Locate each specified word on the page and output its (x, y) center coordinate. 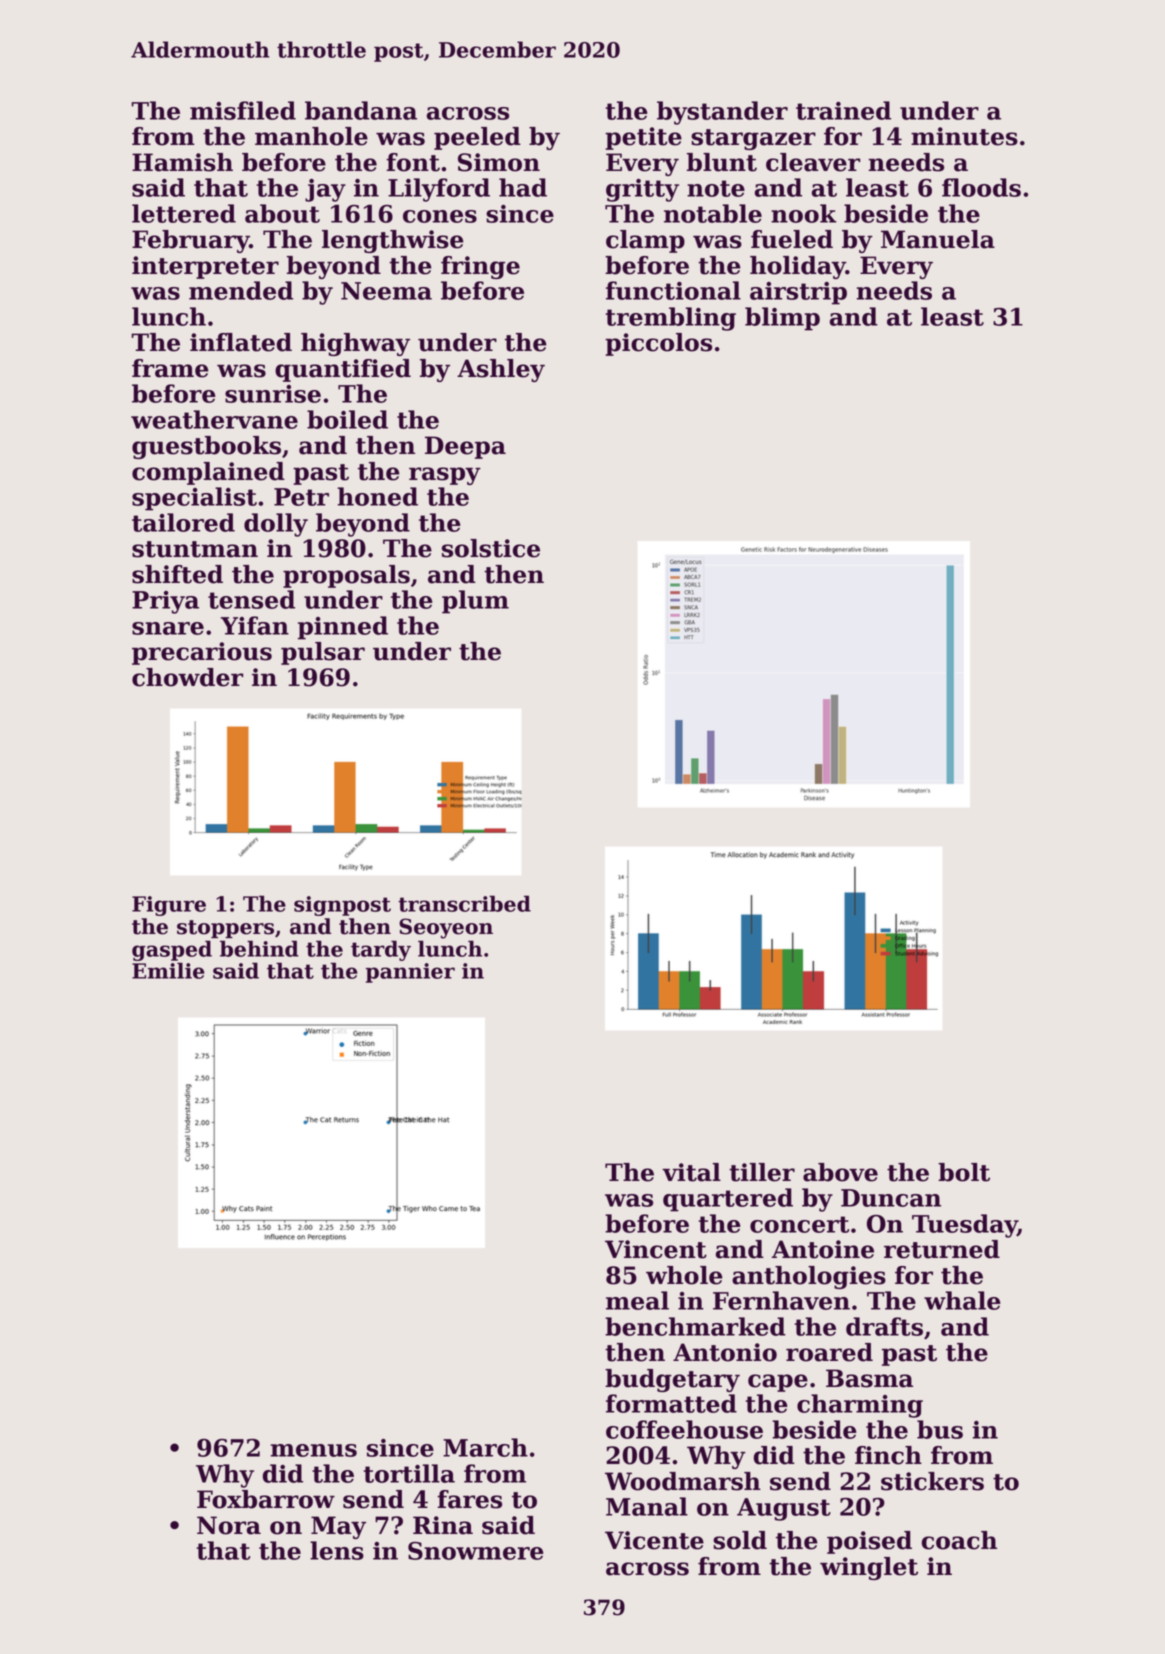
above (840, 1172)
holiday (798, 267)
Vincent (656, 1249)
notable (713, 213)
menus (313, 1450)
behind (259, 948)
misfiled (243, 110)
